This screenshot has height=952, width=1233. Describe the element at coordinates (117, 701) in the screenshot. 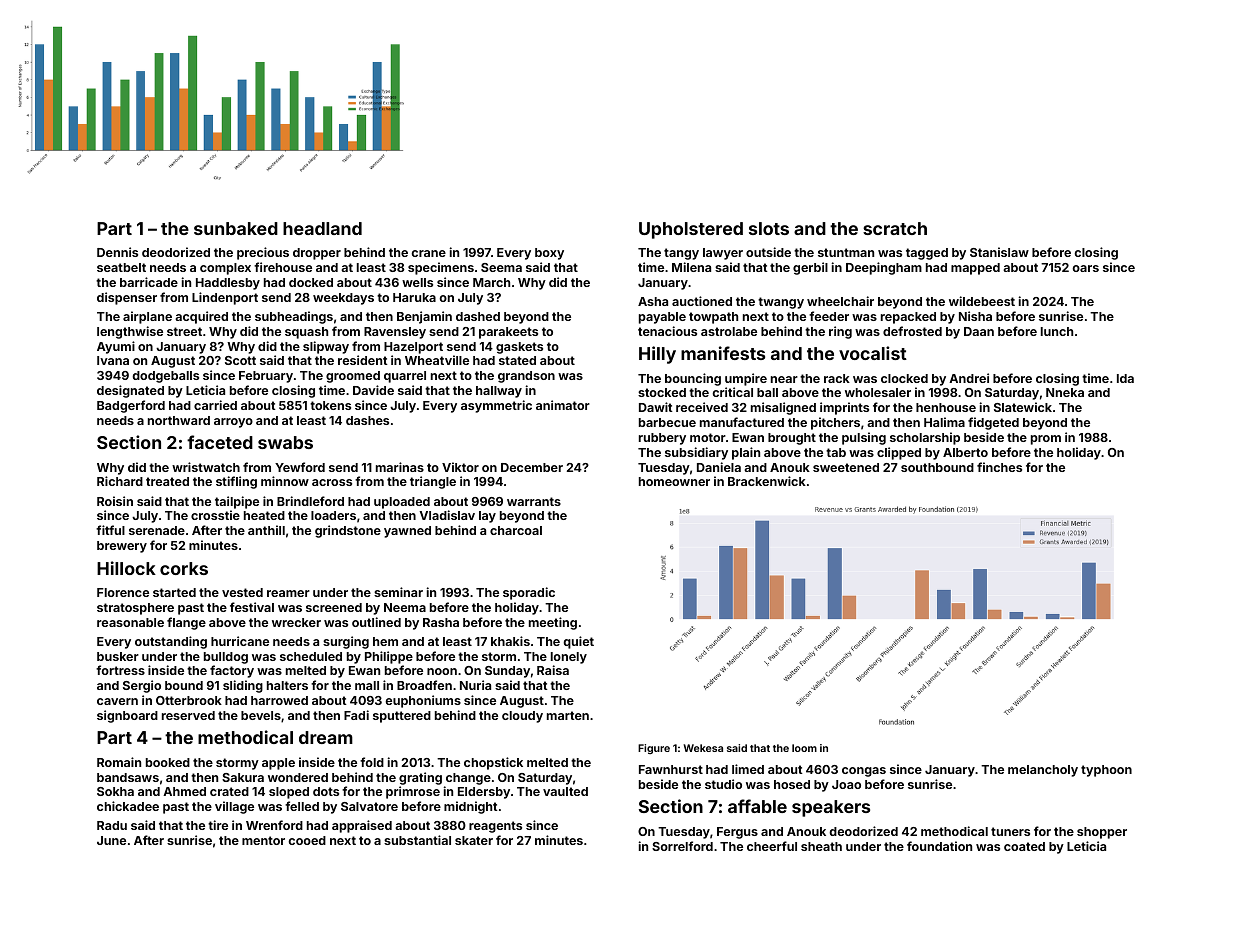

I see `cavern` at that location.
